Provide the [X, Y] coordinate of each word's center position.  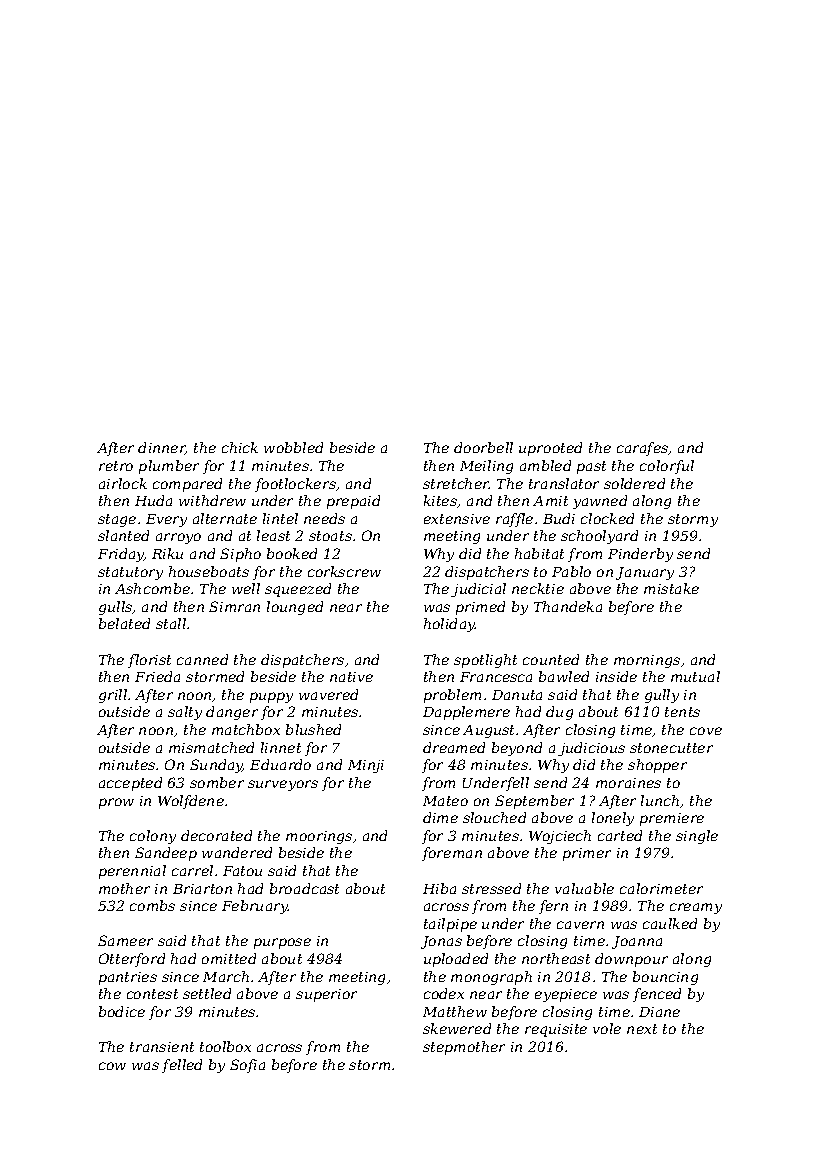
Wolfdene [191, 802]
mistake [671, 588]
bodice [122, 1011]
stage [117, 520]
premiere [672, 819]
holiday [449, 625]
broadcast [304, 888]
